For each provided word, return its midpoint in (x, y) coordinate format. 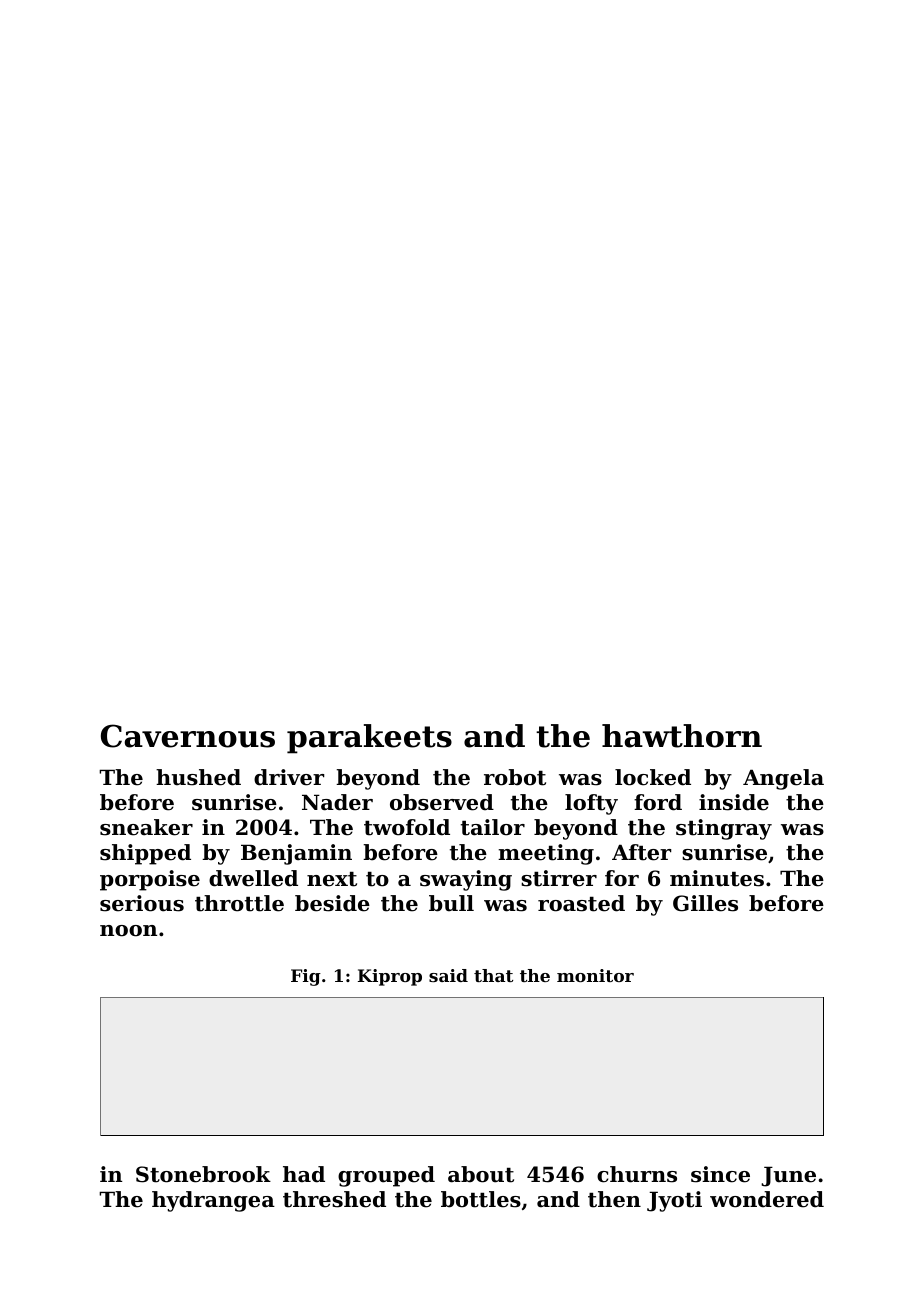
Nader (337, 802)
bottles (481, 1199)
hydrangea (213, 1201)
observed (442, 802)
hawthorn (682, 736)
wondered (767, 1199)
